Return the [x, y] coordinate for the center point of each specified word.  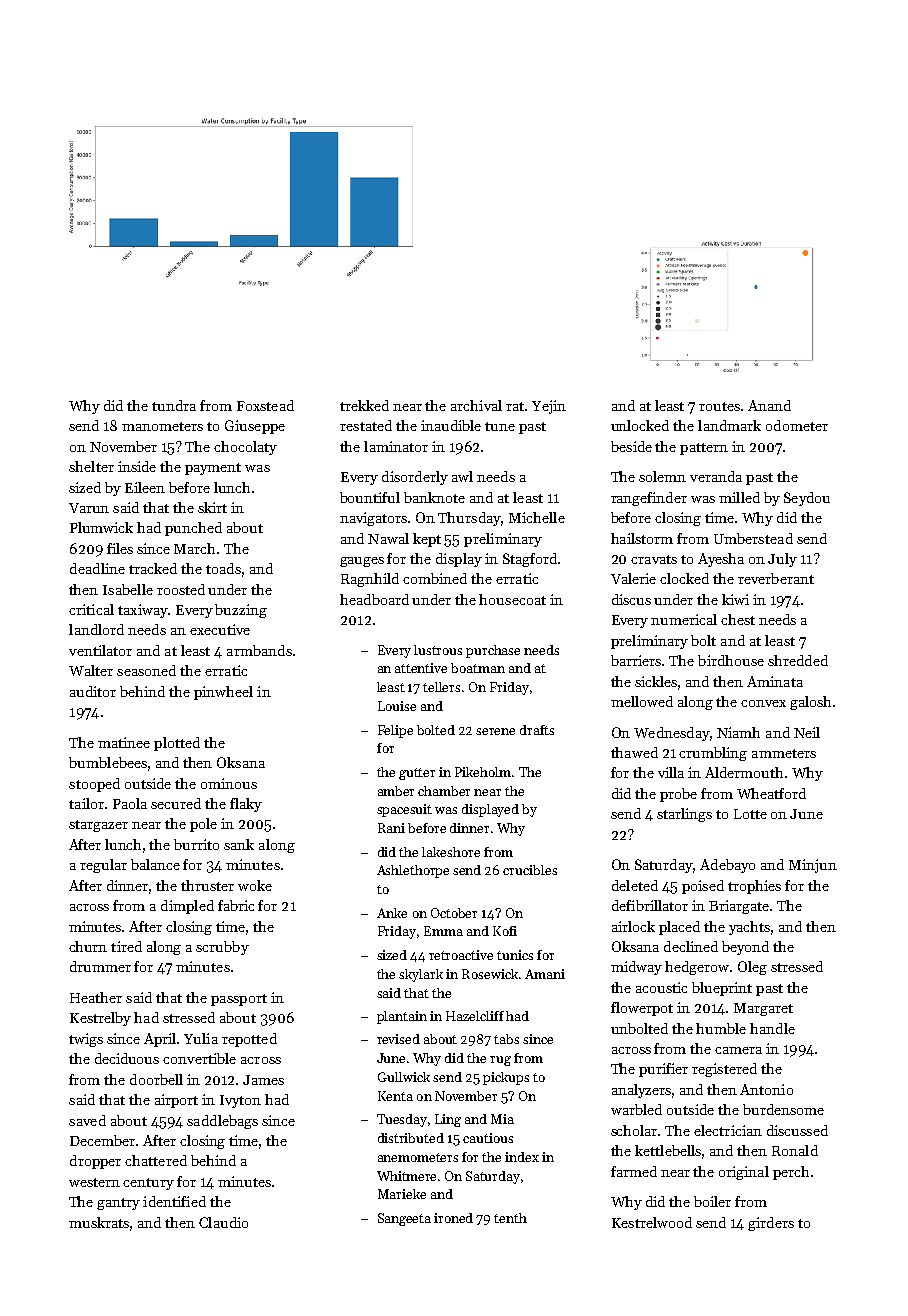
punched [193, 529]
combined [435, 578]
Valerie [633, 578]
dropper [95, 1162]
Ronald [795, 1150]
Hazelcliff [475, 1016]
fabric [236, 905]
